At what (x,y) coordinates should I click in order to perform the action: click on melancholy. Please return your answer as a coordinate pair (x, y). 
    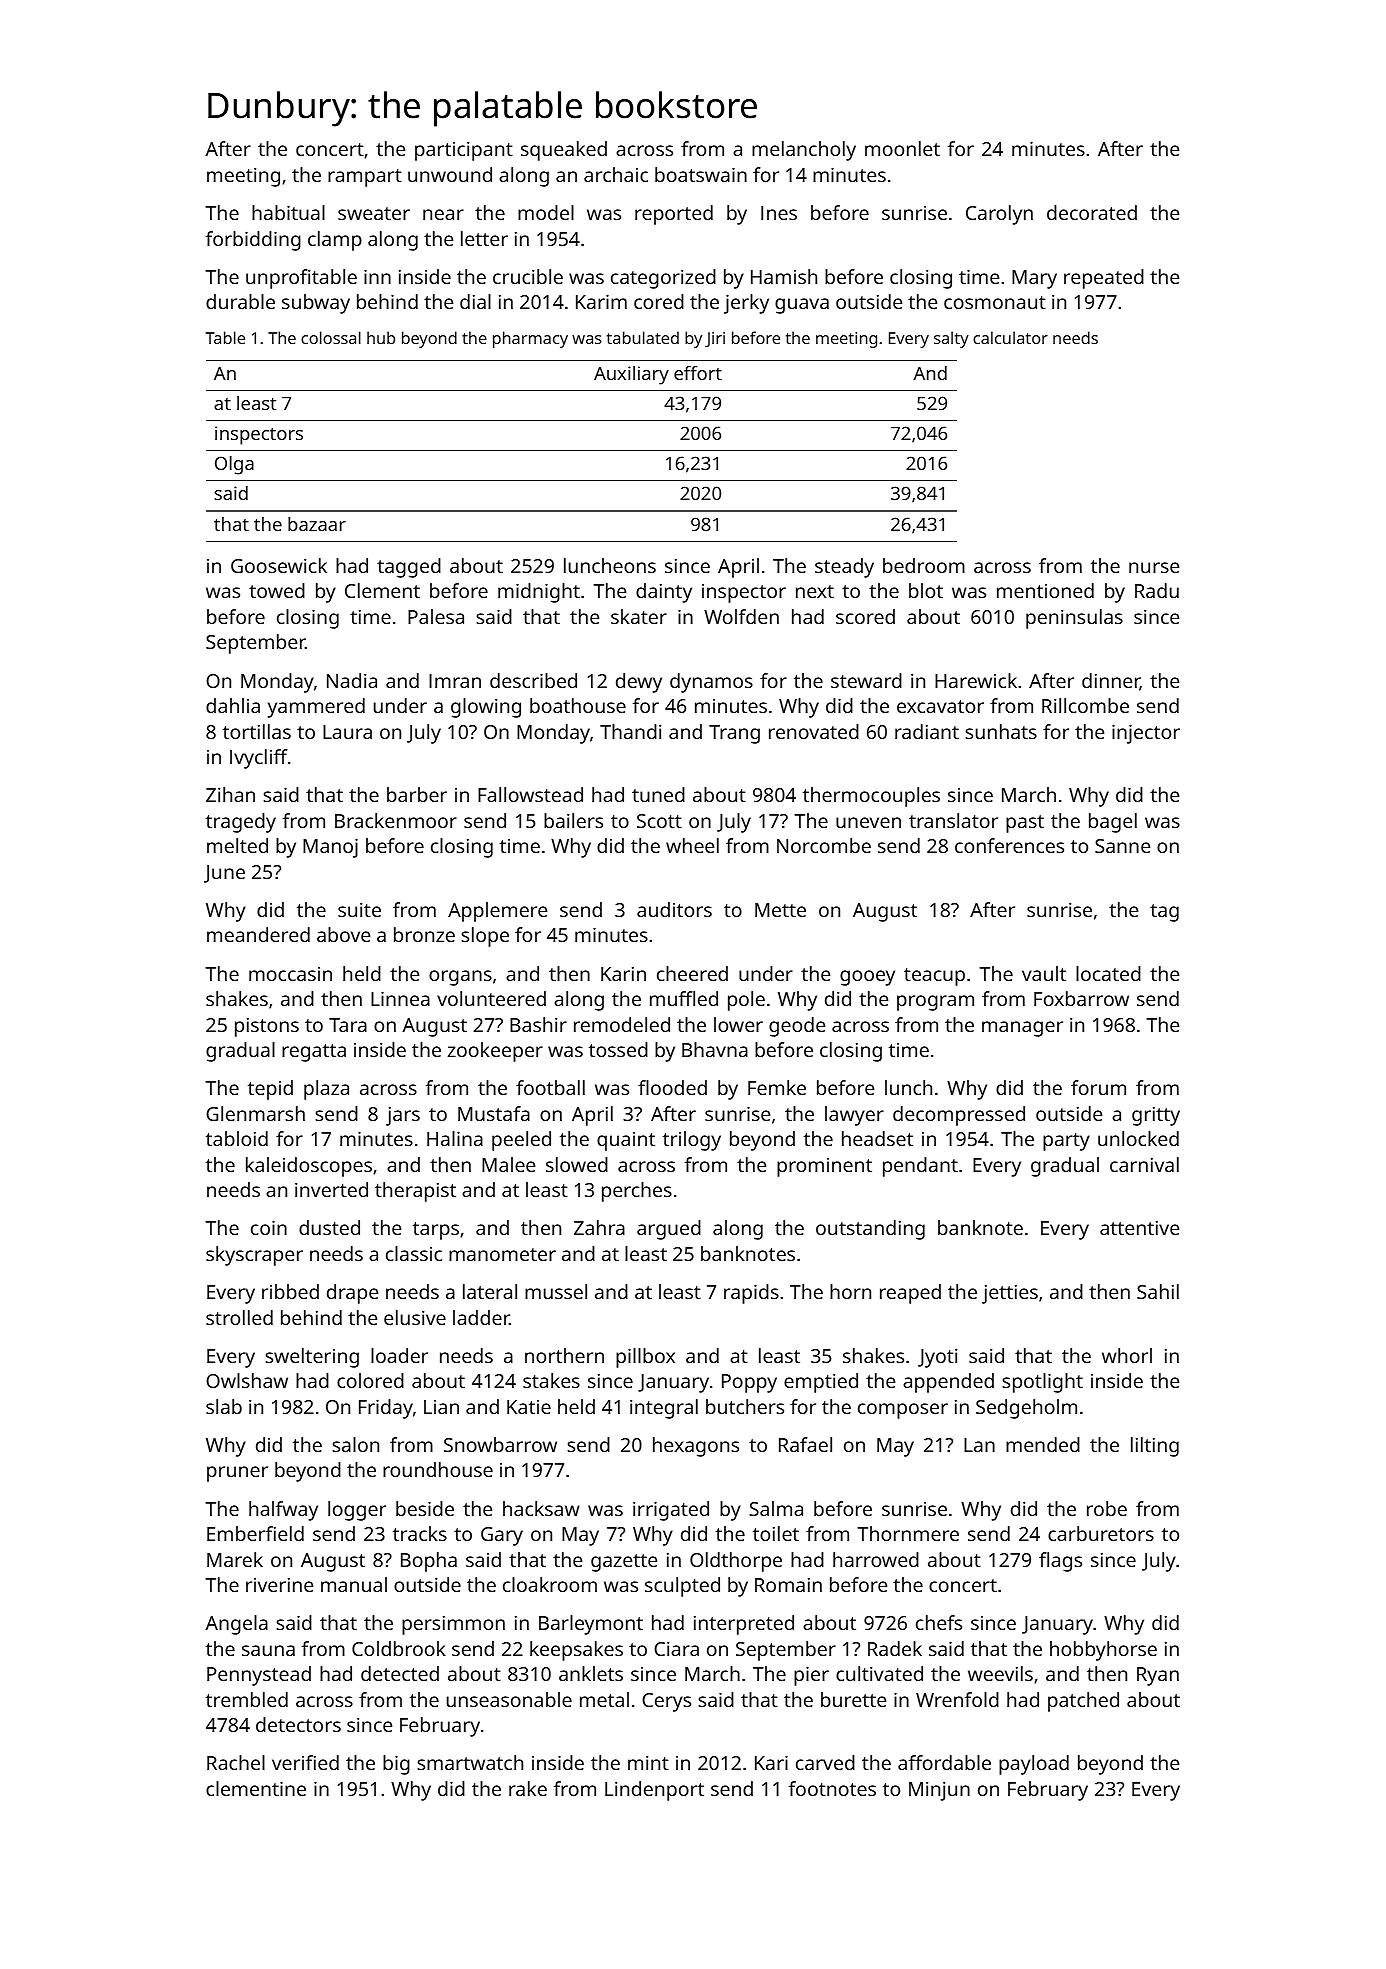
    Looking at the image, I should click on (804, 151).
